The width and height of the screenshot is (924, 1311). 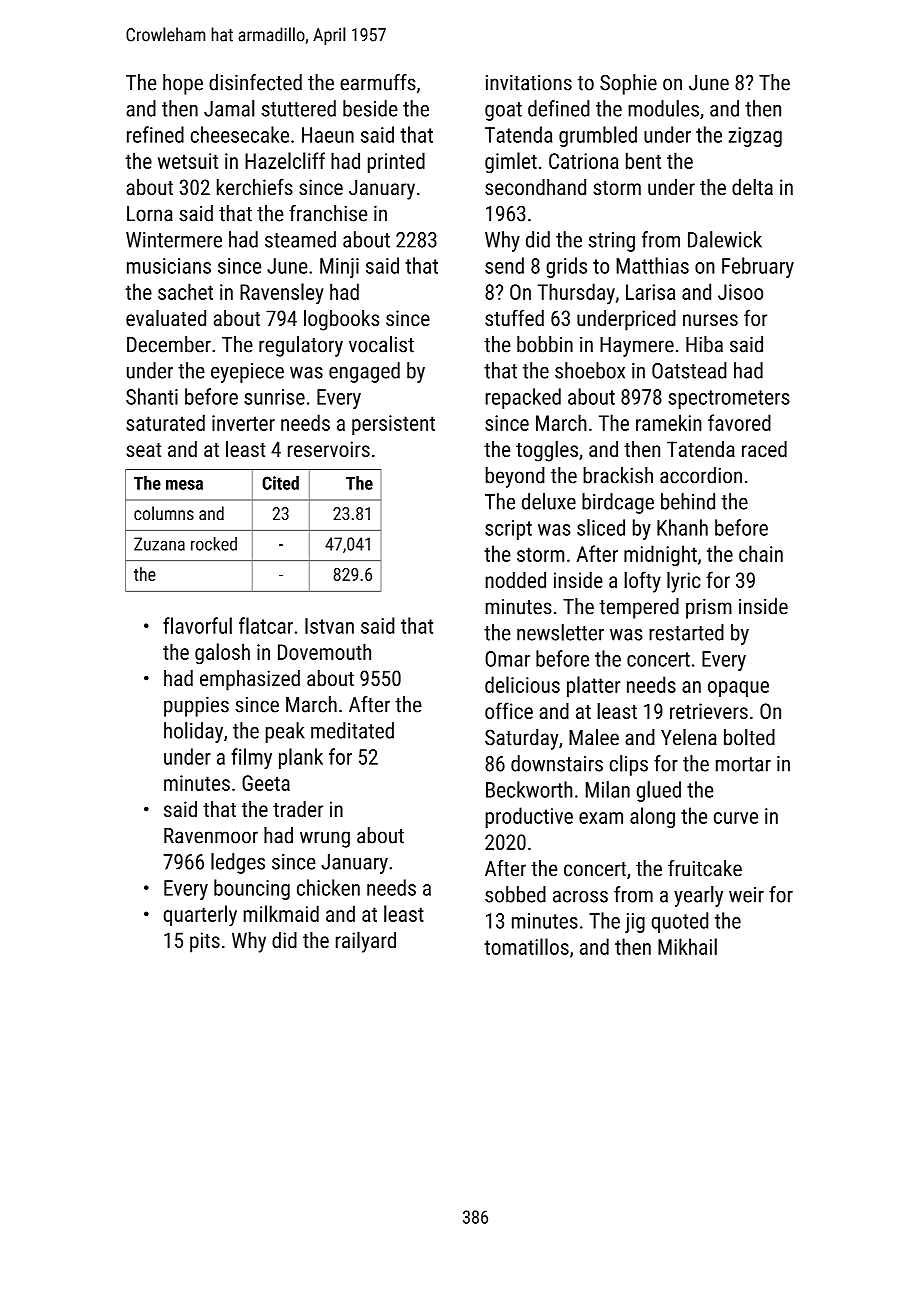 What do you see at coordinates (299, 108) in the screenshot?
I see `stuttered` at bounding box center [299, 108].
